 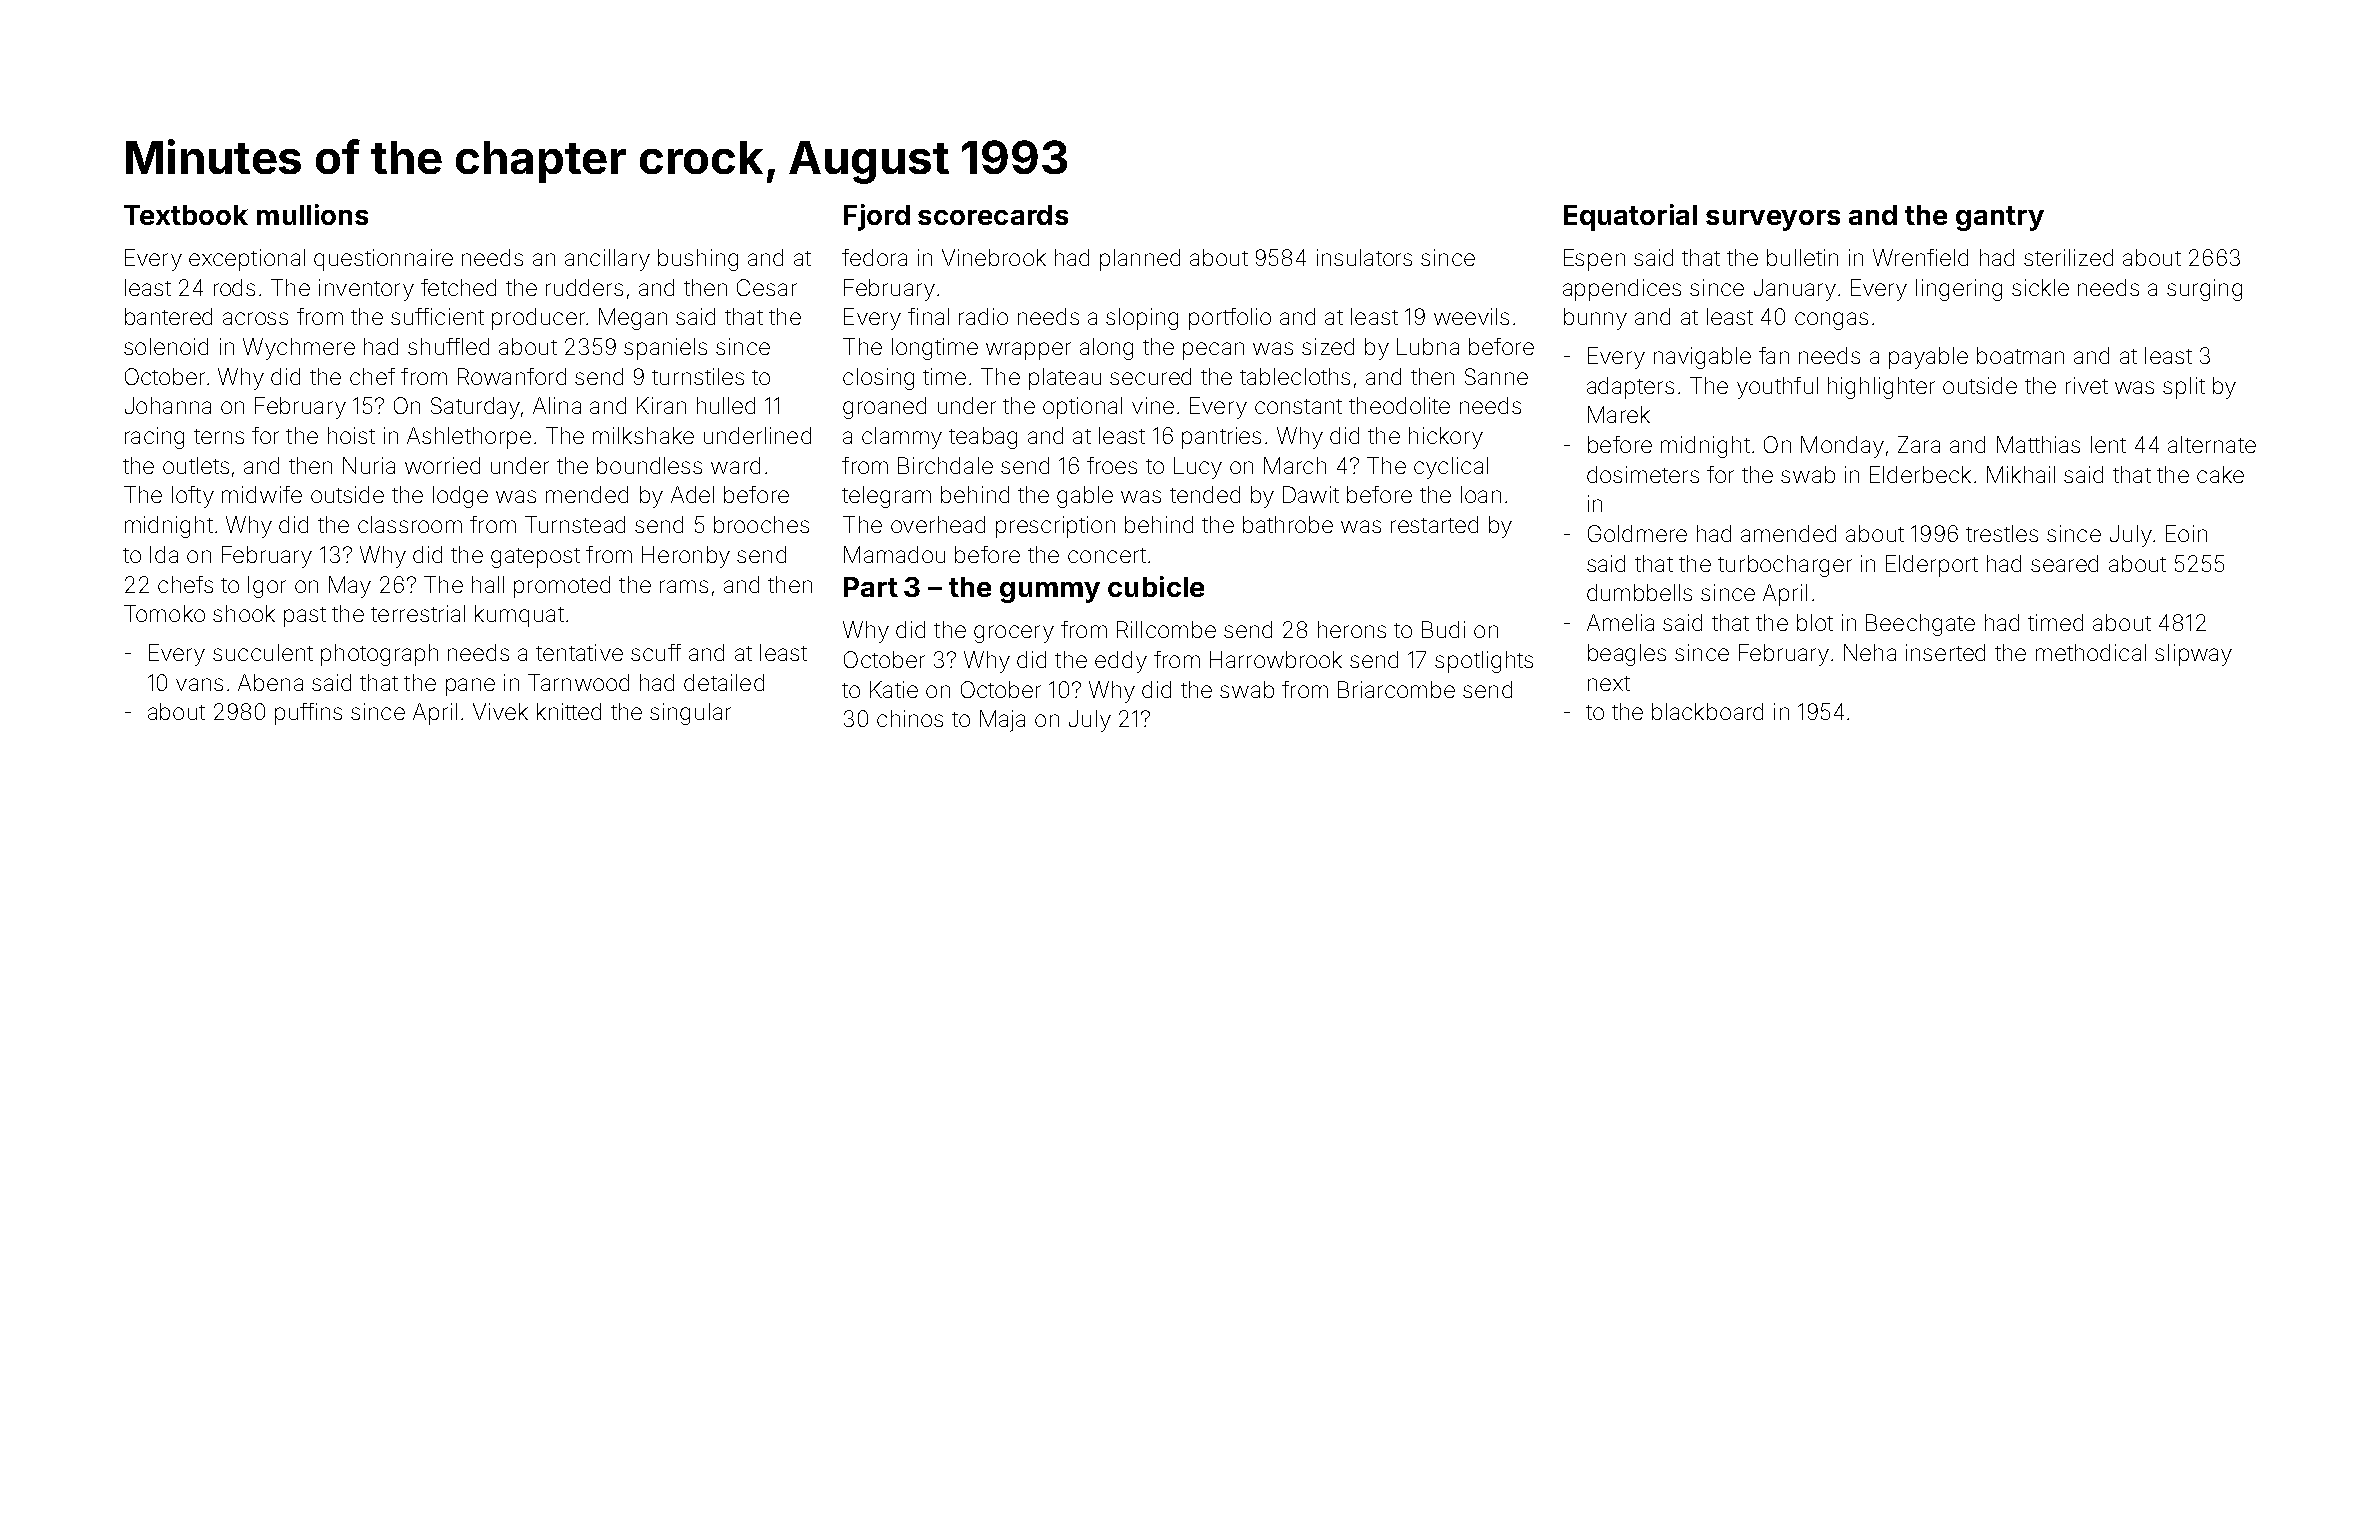 What do you see at coordinates (1630, 217) in the document?
I see `Equatorial` at bounding box center [1630, 217].
